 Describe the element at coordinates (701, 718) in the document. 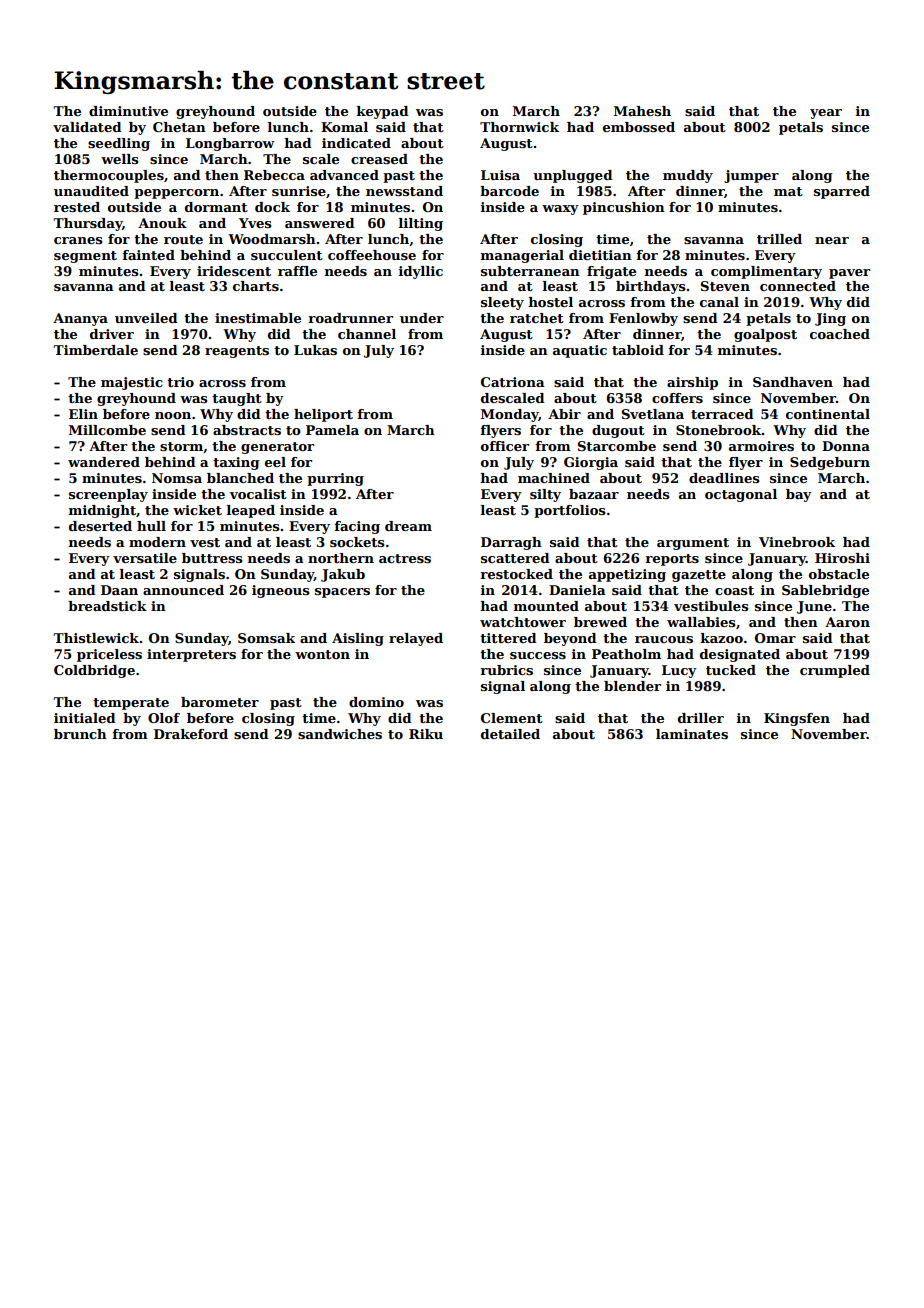

I see `driller` at that location.
